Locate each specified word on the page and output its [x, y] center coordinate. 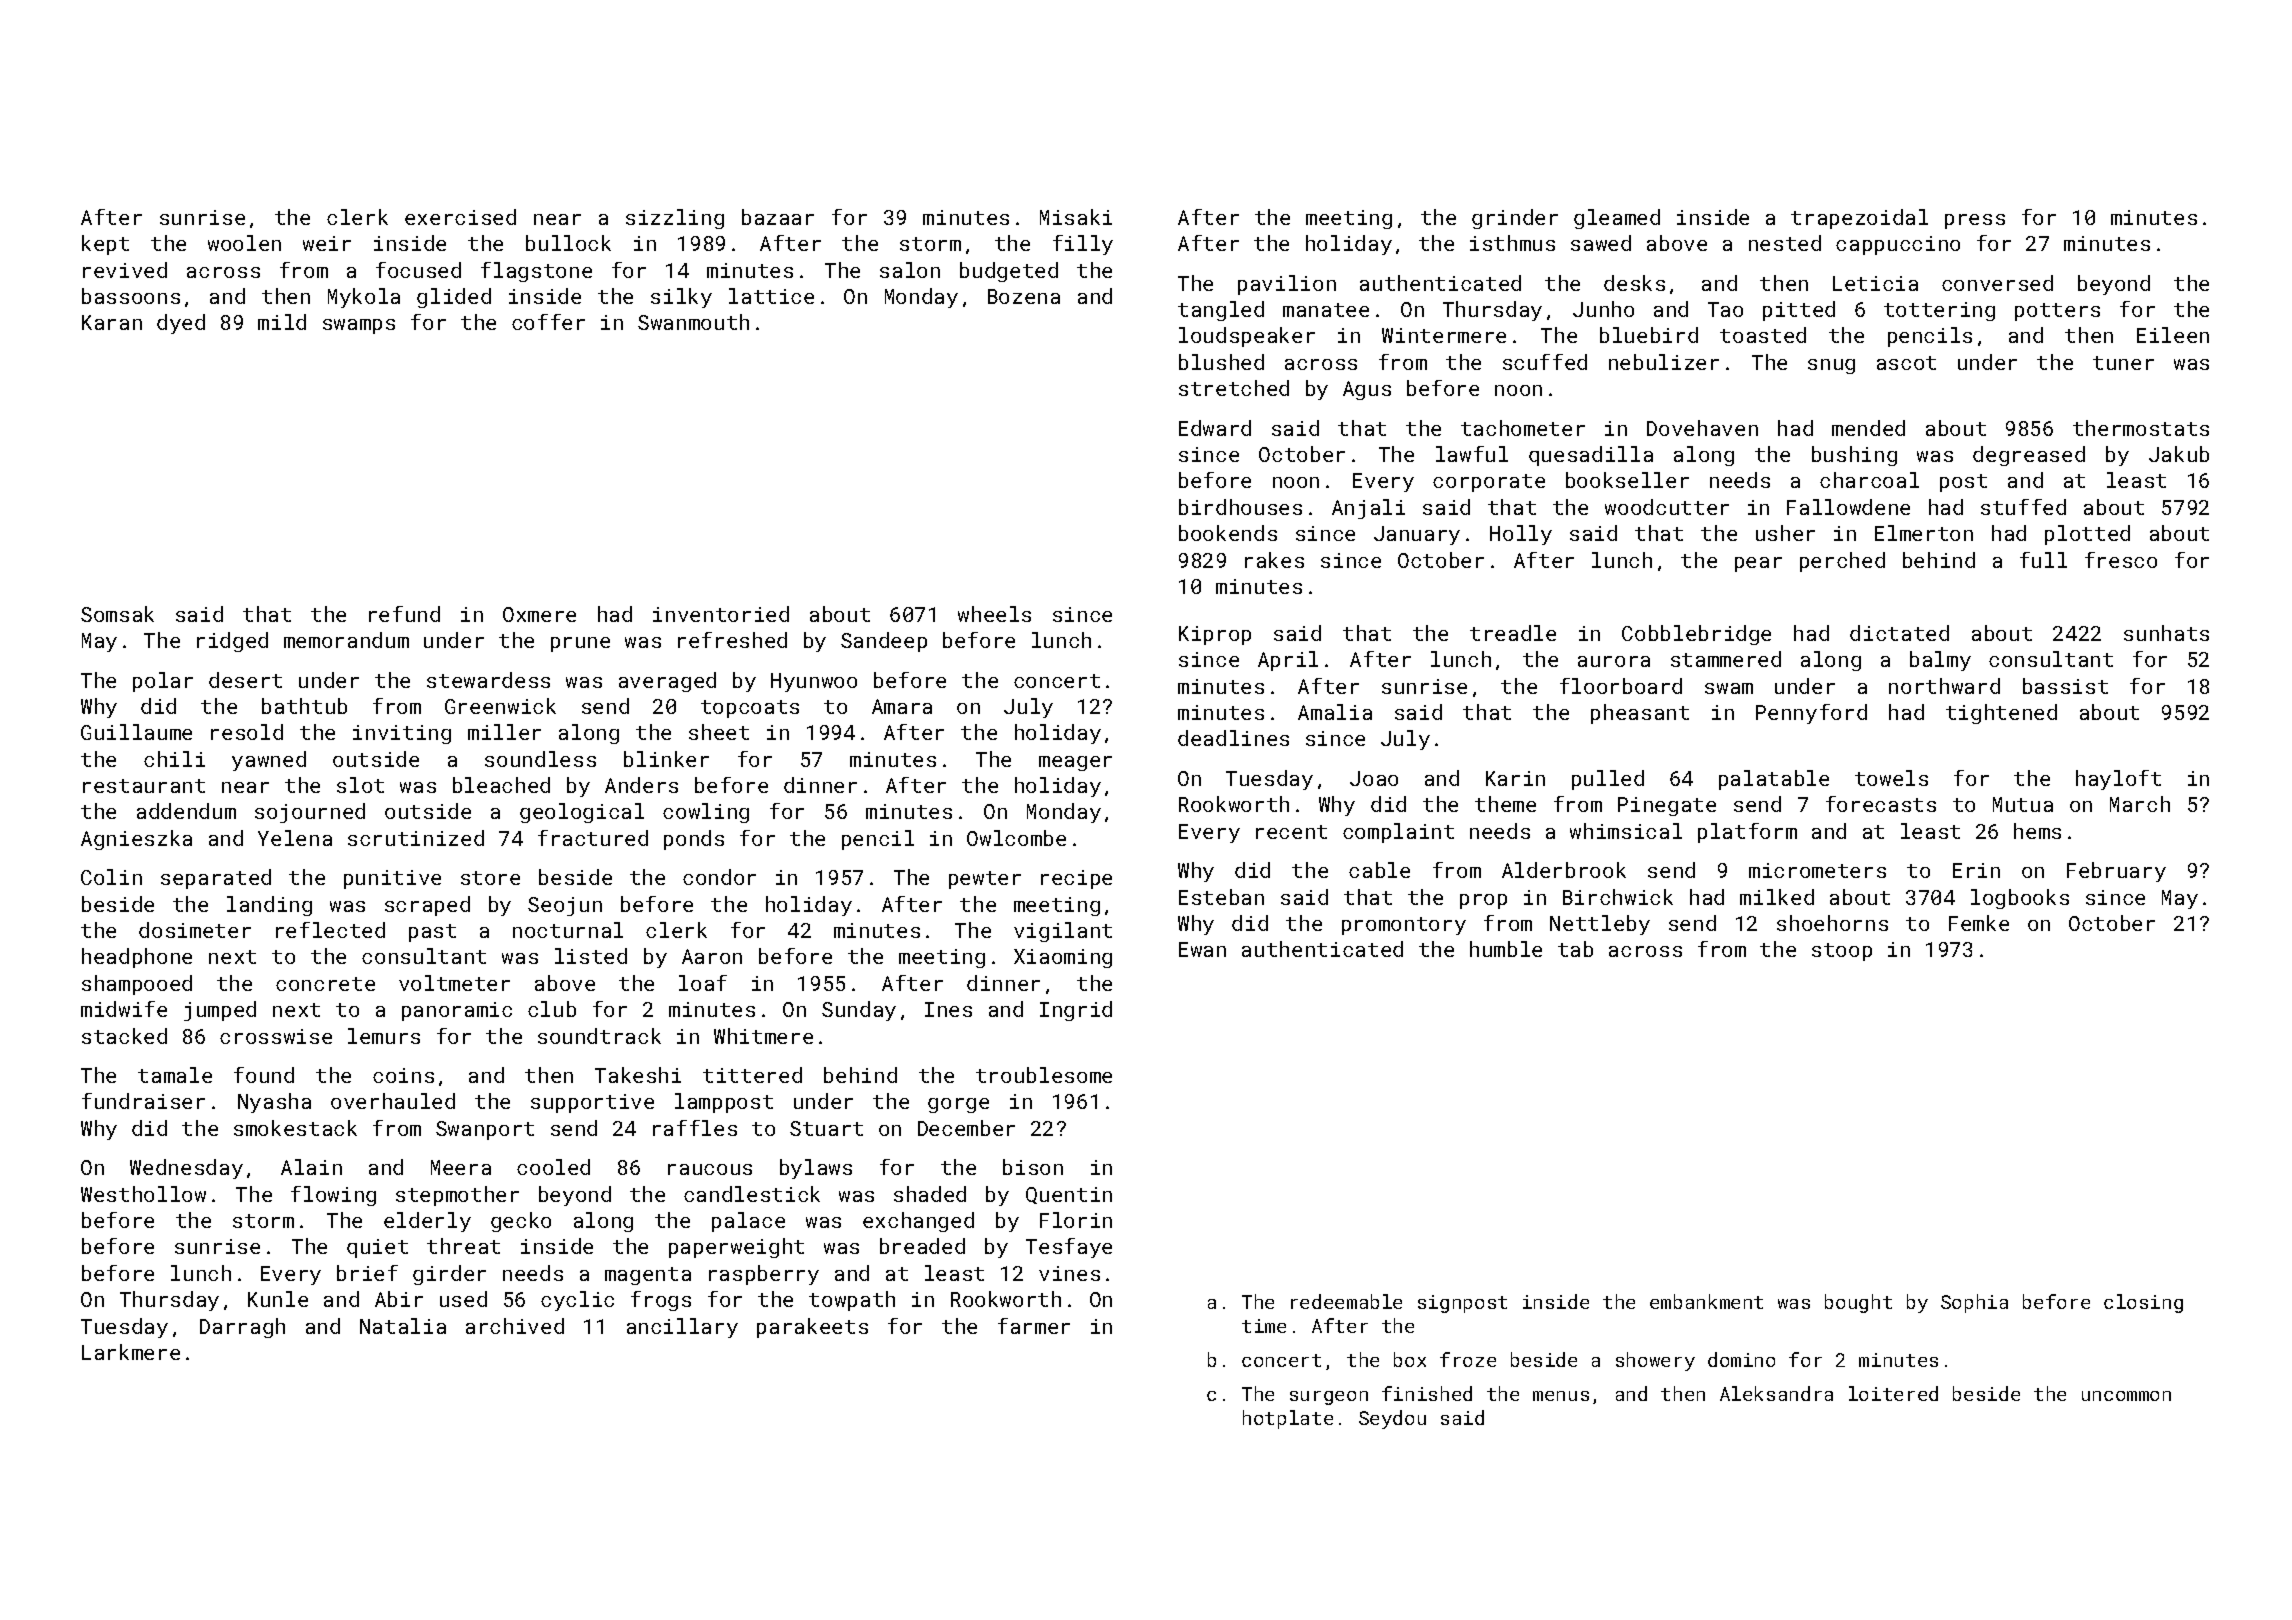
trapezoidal [1859, 219]
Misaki [1076, 217]
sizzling [675, 219]
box [1410, 1359]
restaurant [144, 786]
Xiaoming [1063, 958]
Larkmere [131, 1352]
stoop [1842, 952]
